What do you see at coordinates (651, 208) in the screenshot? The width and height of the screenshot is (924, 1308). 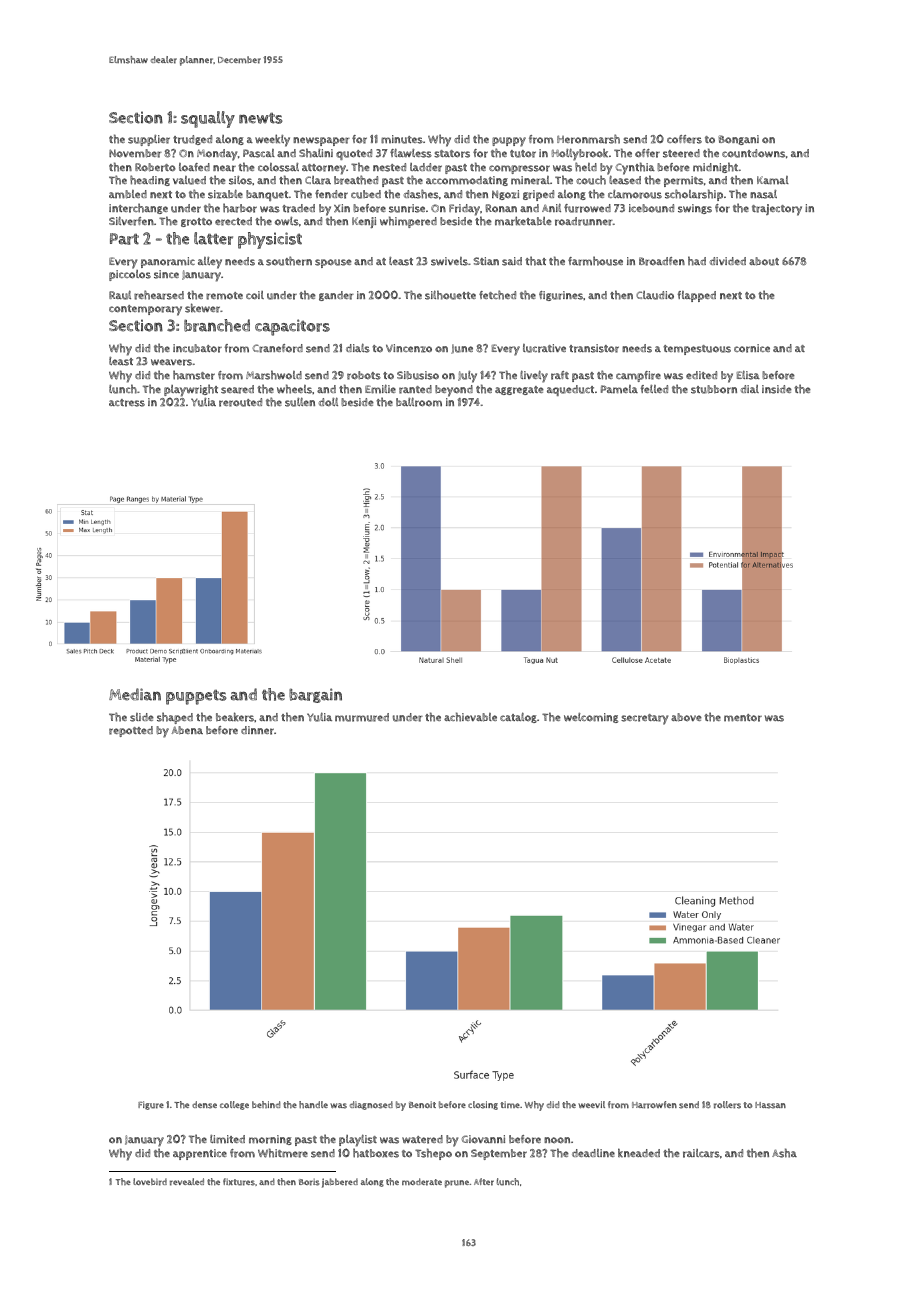 I see `icebound` at bounding box center [651, 208].
